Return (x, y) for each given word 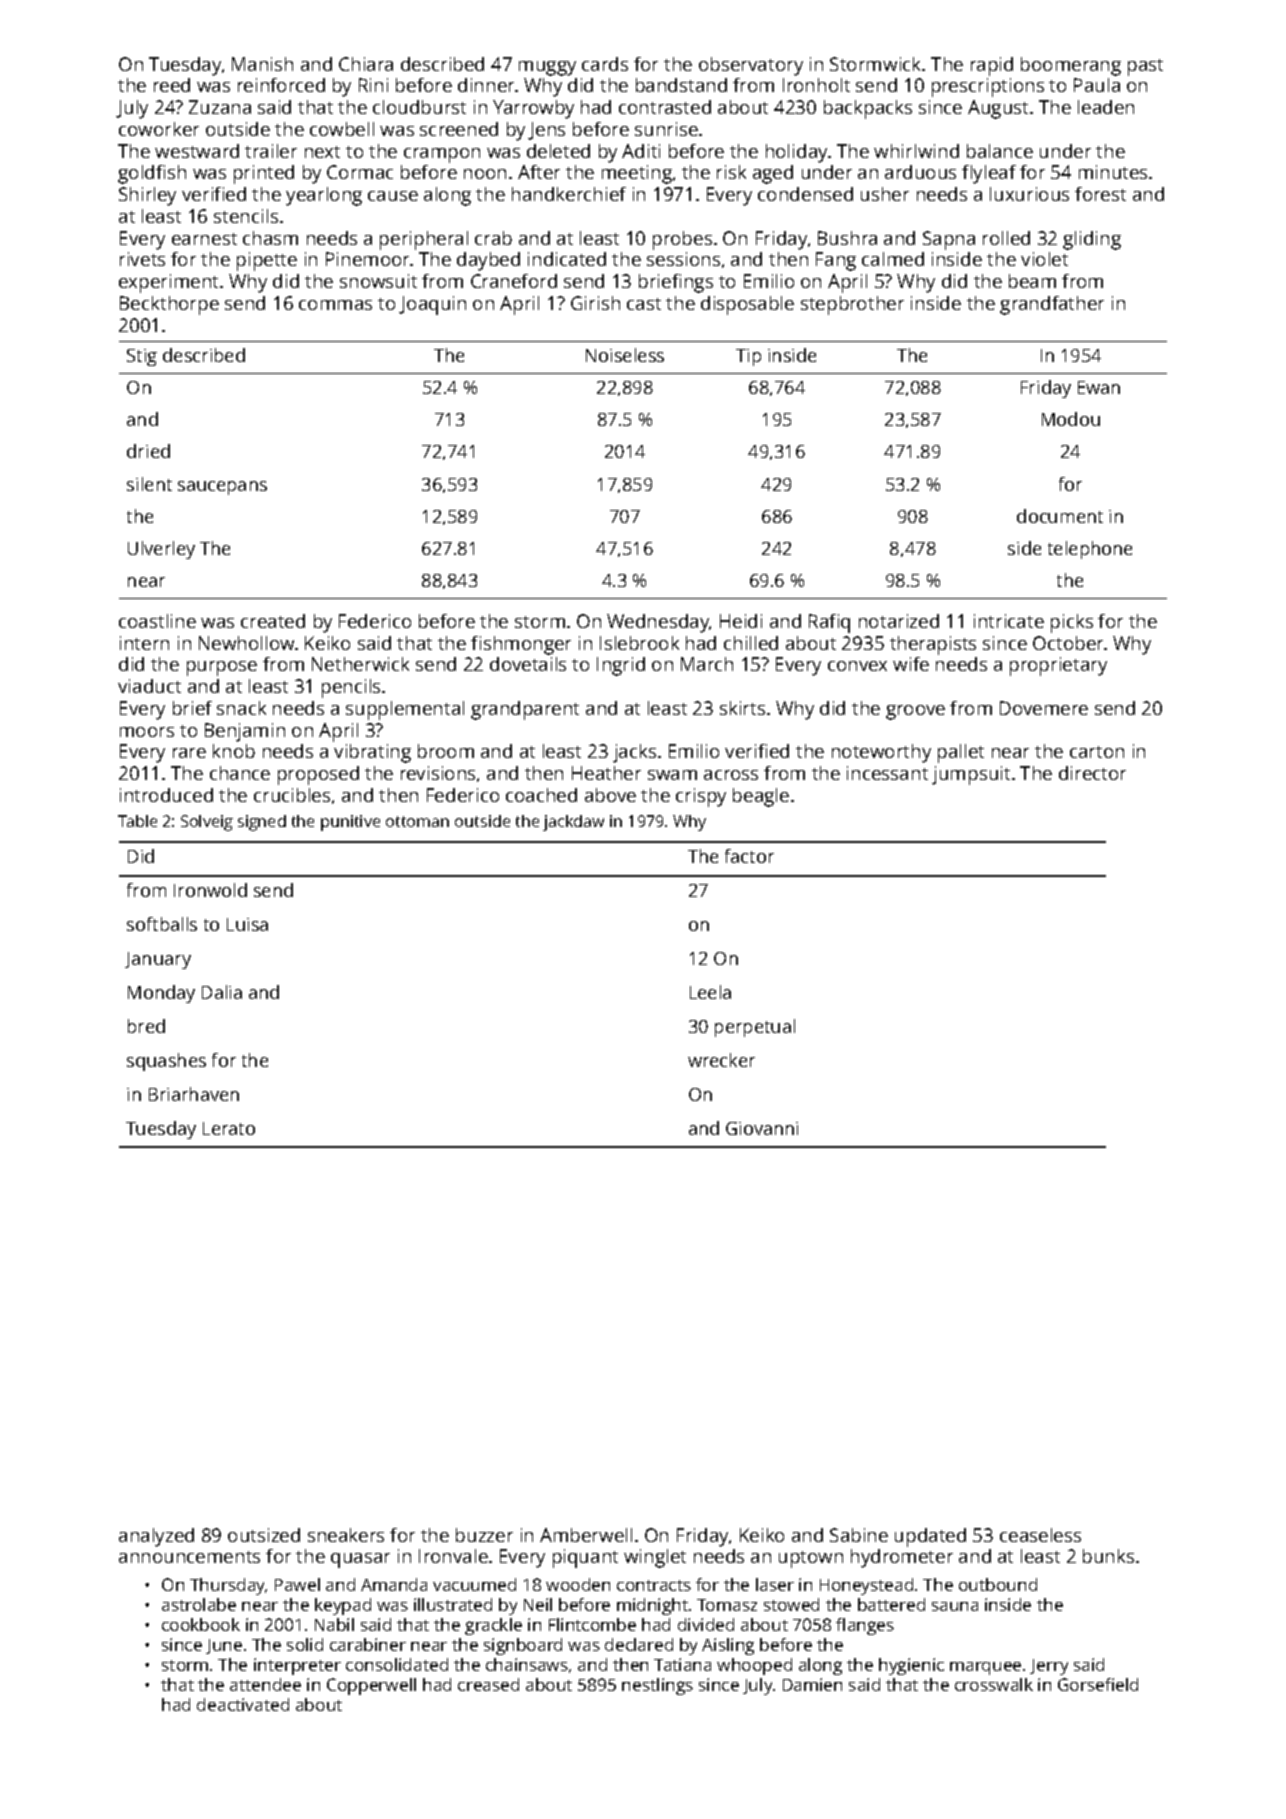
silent (149, 484)
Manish (262, 64)
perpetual (755, 1028)
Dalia (222, 992)
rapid (992, 66)
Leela (710, 992)
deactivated (243, 1704)
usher (885, 194)
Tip (748, 357)
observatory (751, 66)
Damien (812, 1684)
